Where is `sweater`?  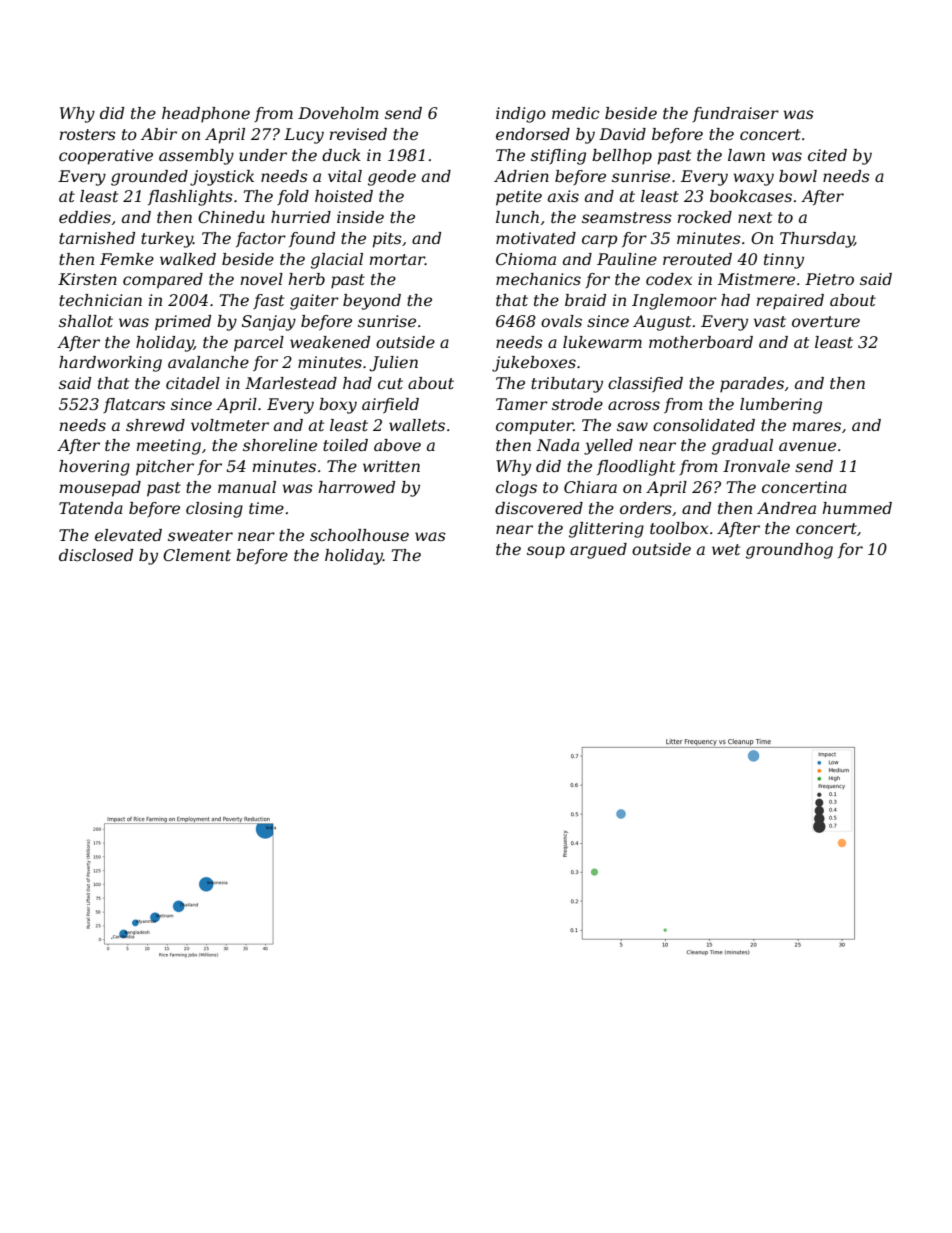
sweater is located at coordinates (200, 535).
